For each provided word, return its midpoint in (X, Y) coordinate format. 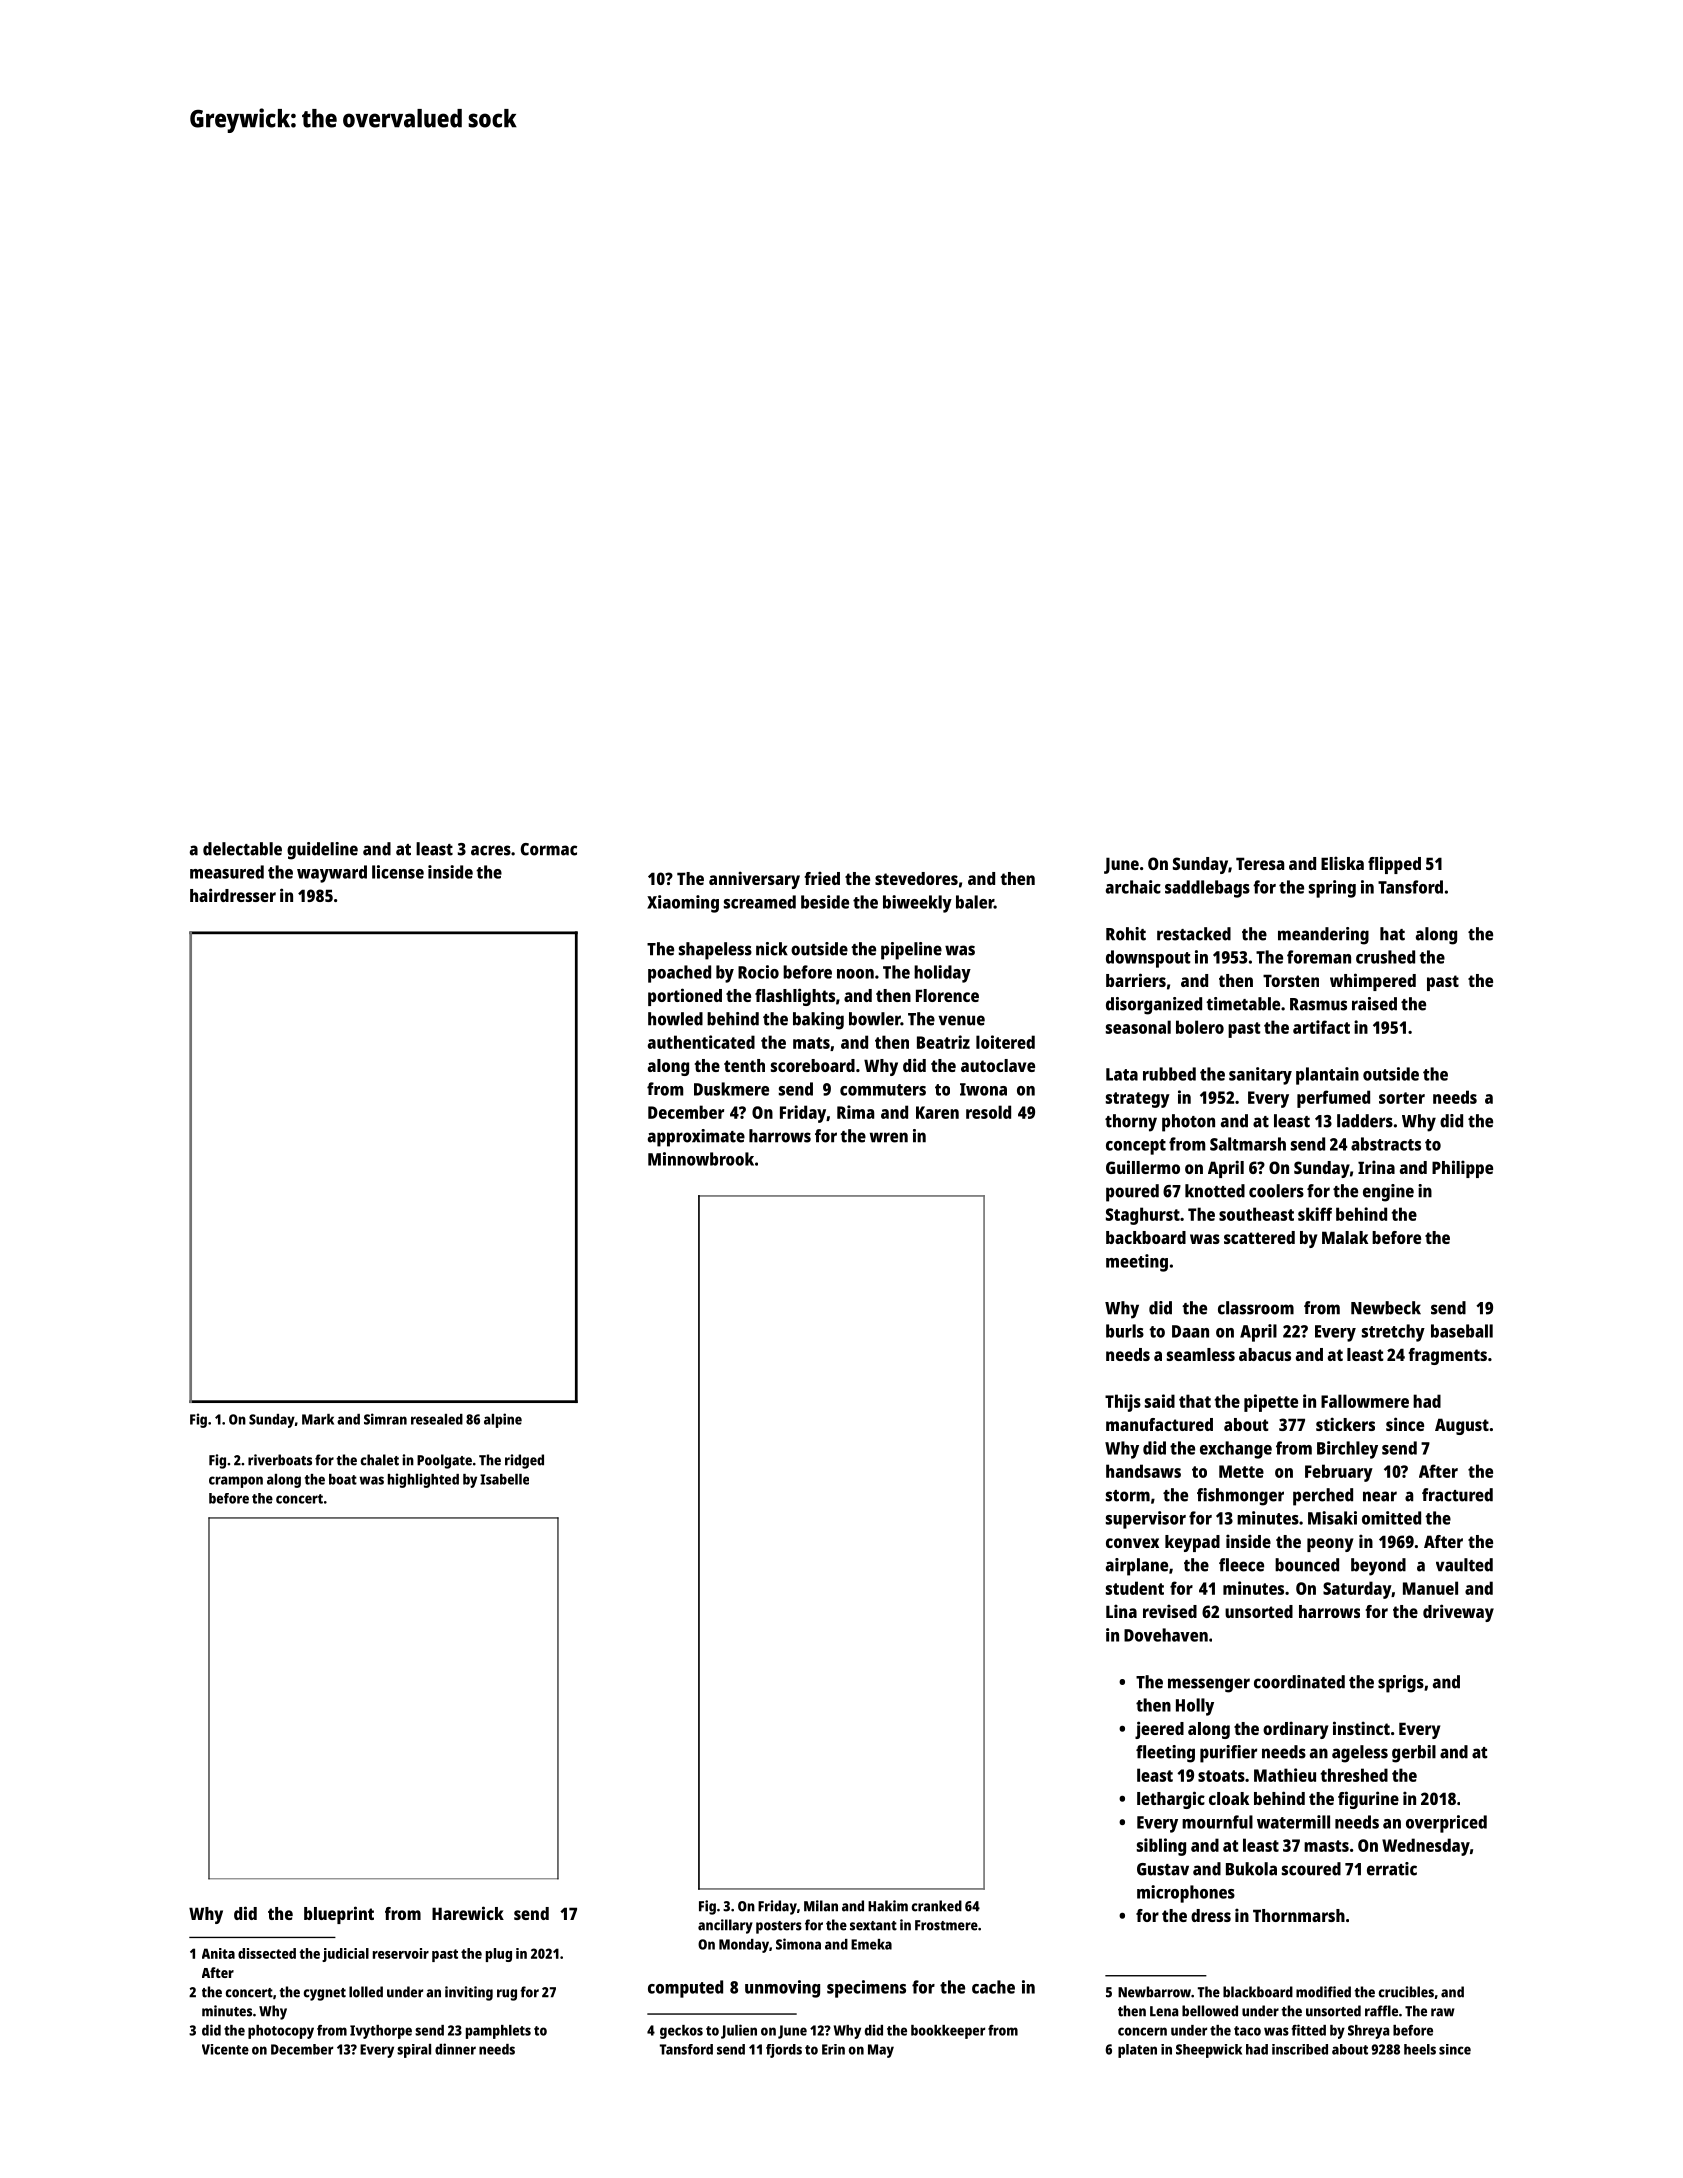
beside (825, 902)
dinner (455, 2049)
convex (1132, 1543)
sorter (1402, 1098)
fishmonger (1240, 1497)
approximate (696, 1138)
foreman (1319, 957)
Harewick (468, 1913)
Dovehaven (1166, 1635)
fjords (784, 2051)
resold (988, 1112)
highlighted (423, 1480)
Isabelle (504, 1479)
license (398, 872)
